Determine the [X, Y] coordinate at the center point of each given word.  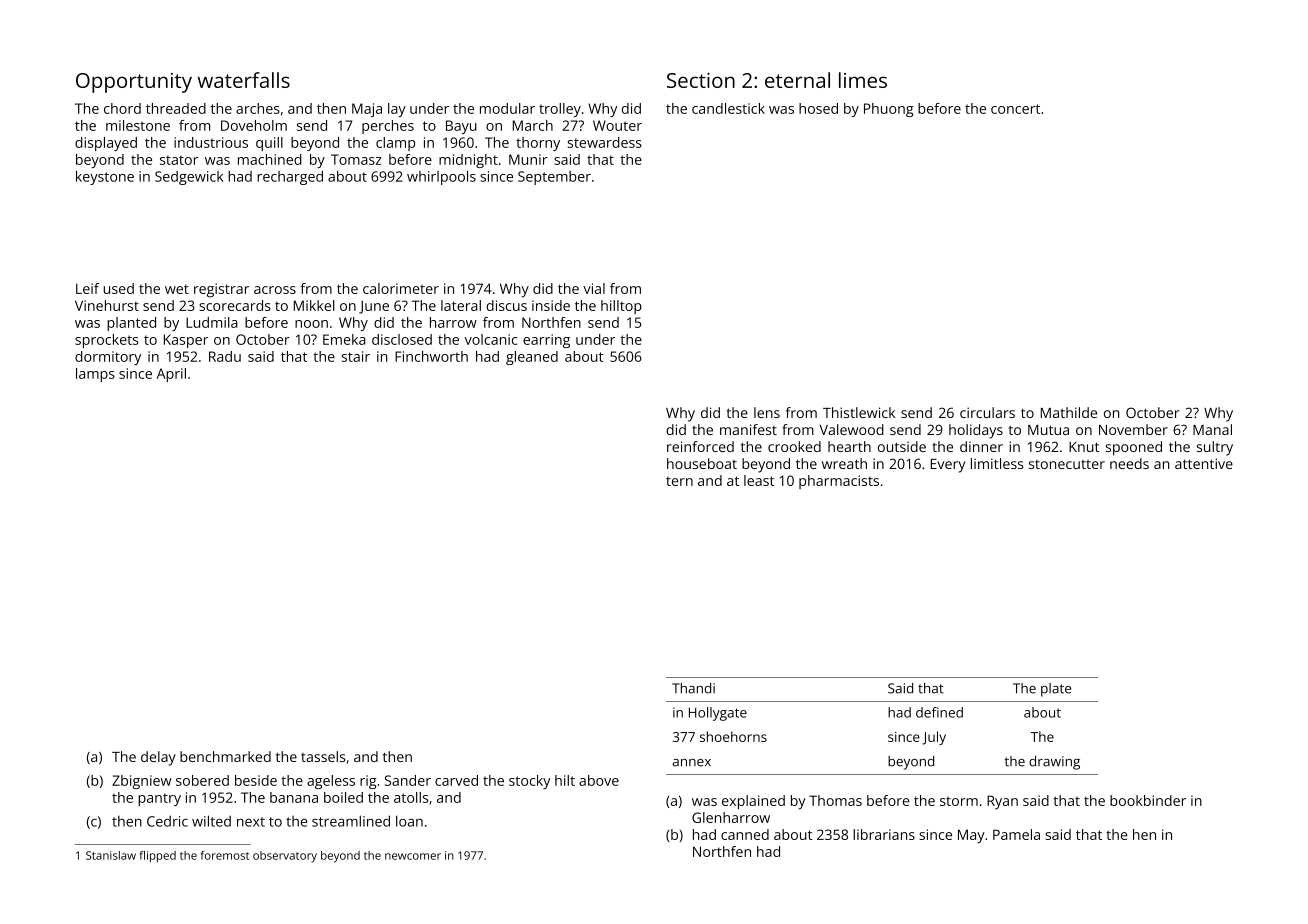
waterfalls [244, 80]
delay [158, 758]
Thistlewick [859, 412]
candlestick [728, 108]
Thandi [693, 688]
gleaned [532, 358]
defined [939, 712]
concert [1015, 109]
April [171, 375]
